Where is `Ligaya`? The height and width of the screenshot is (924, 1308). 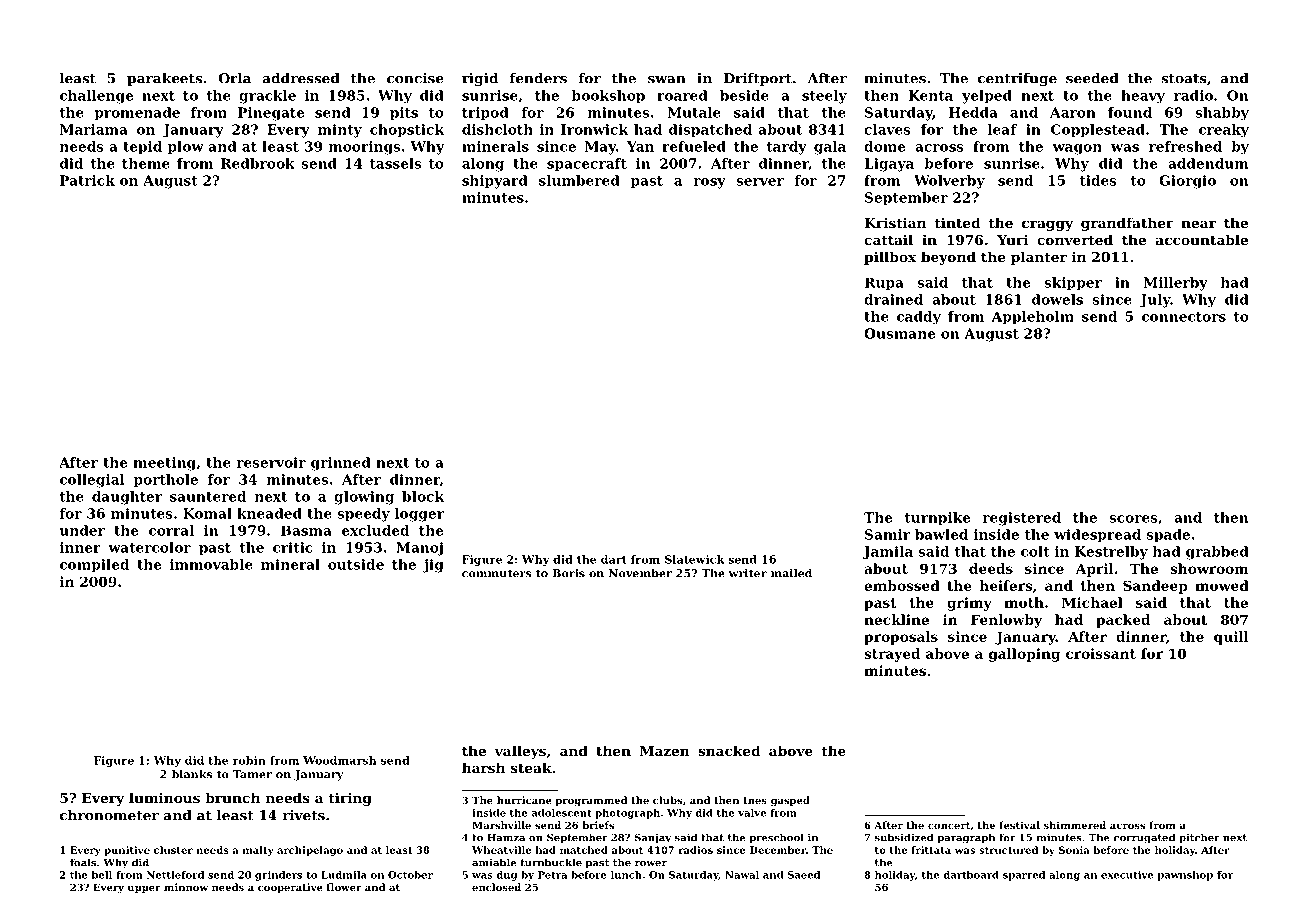 Ligaya is located at coordinates (889, 165).
